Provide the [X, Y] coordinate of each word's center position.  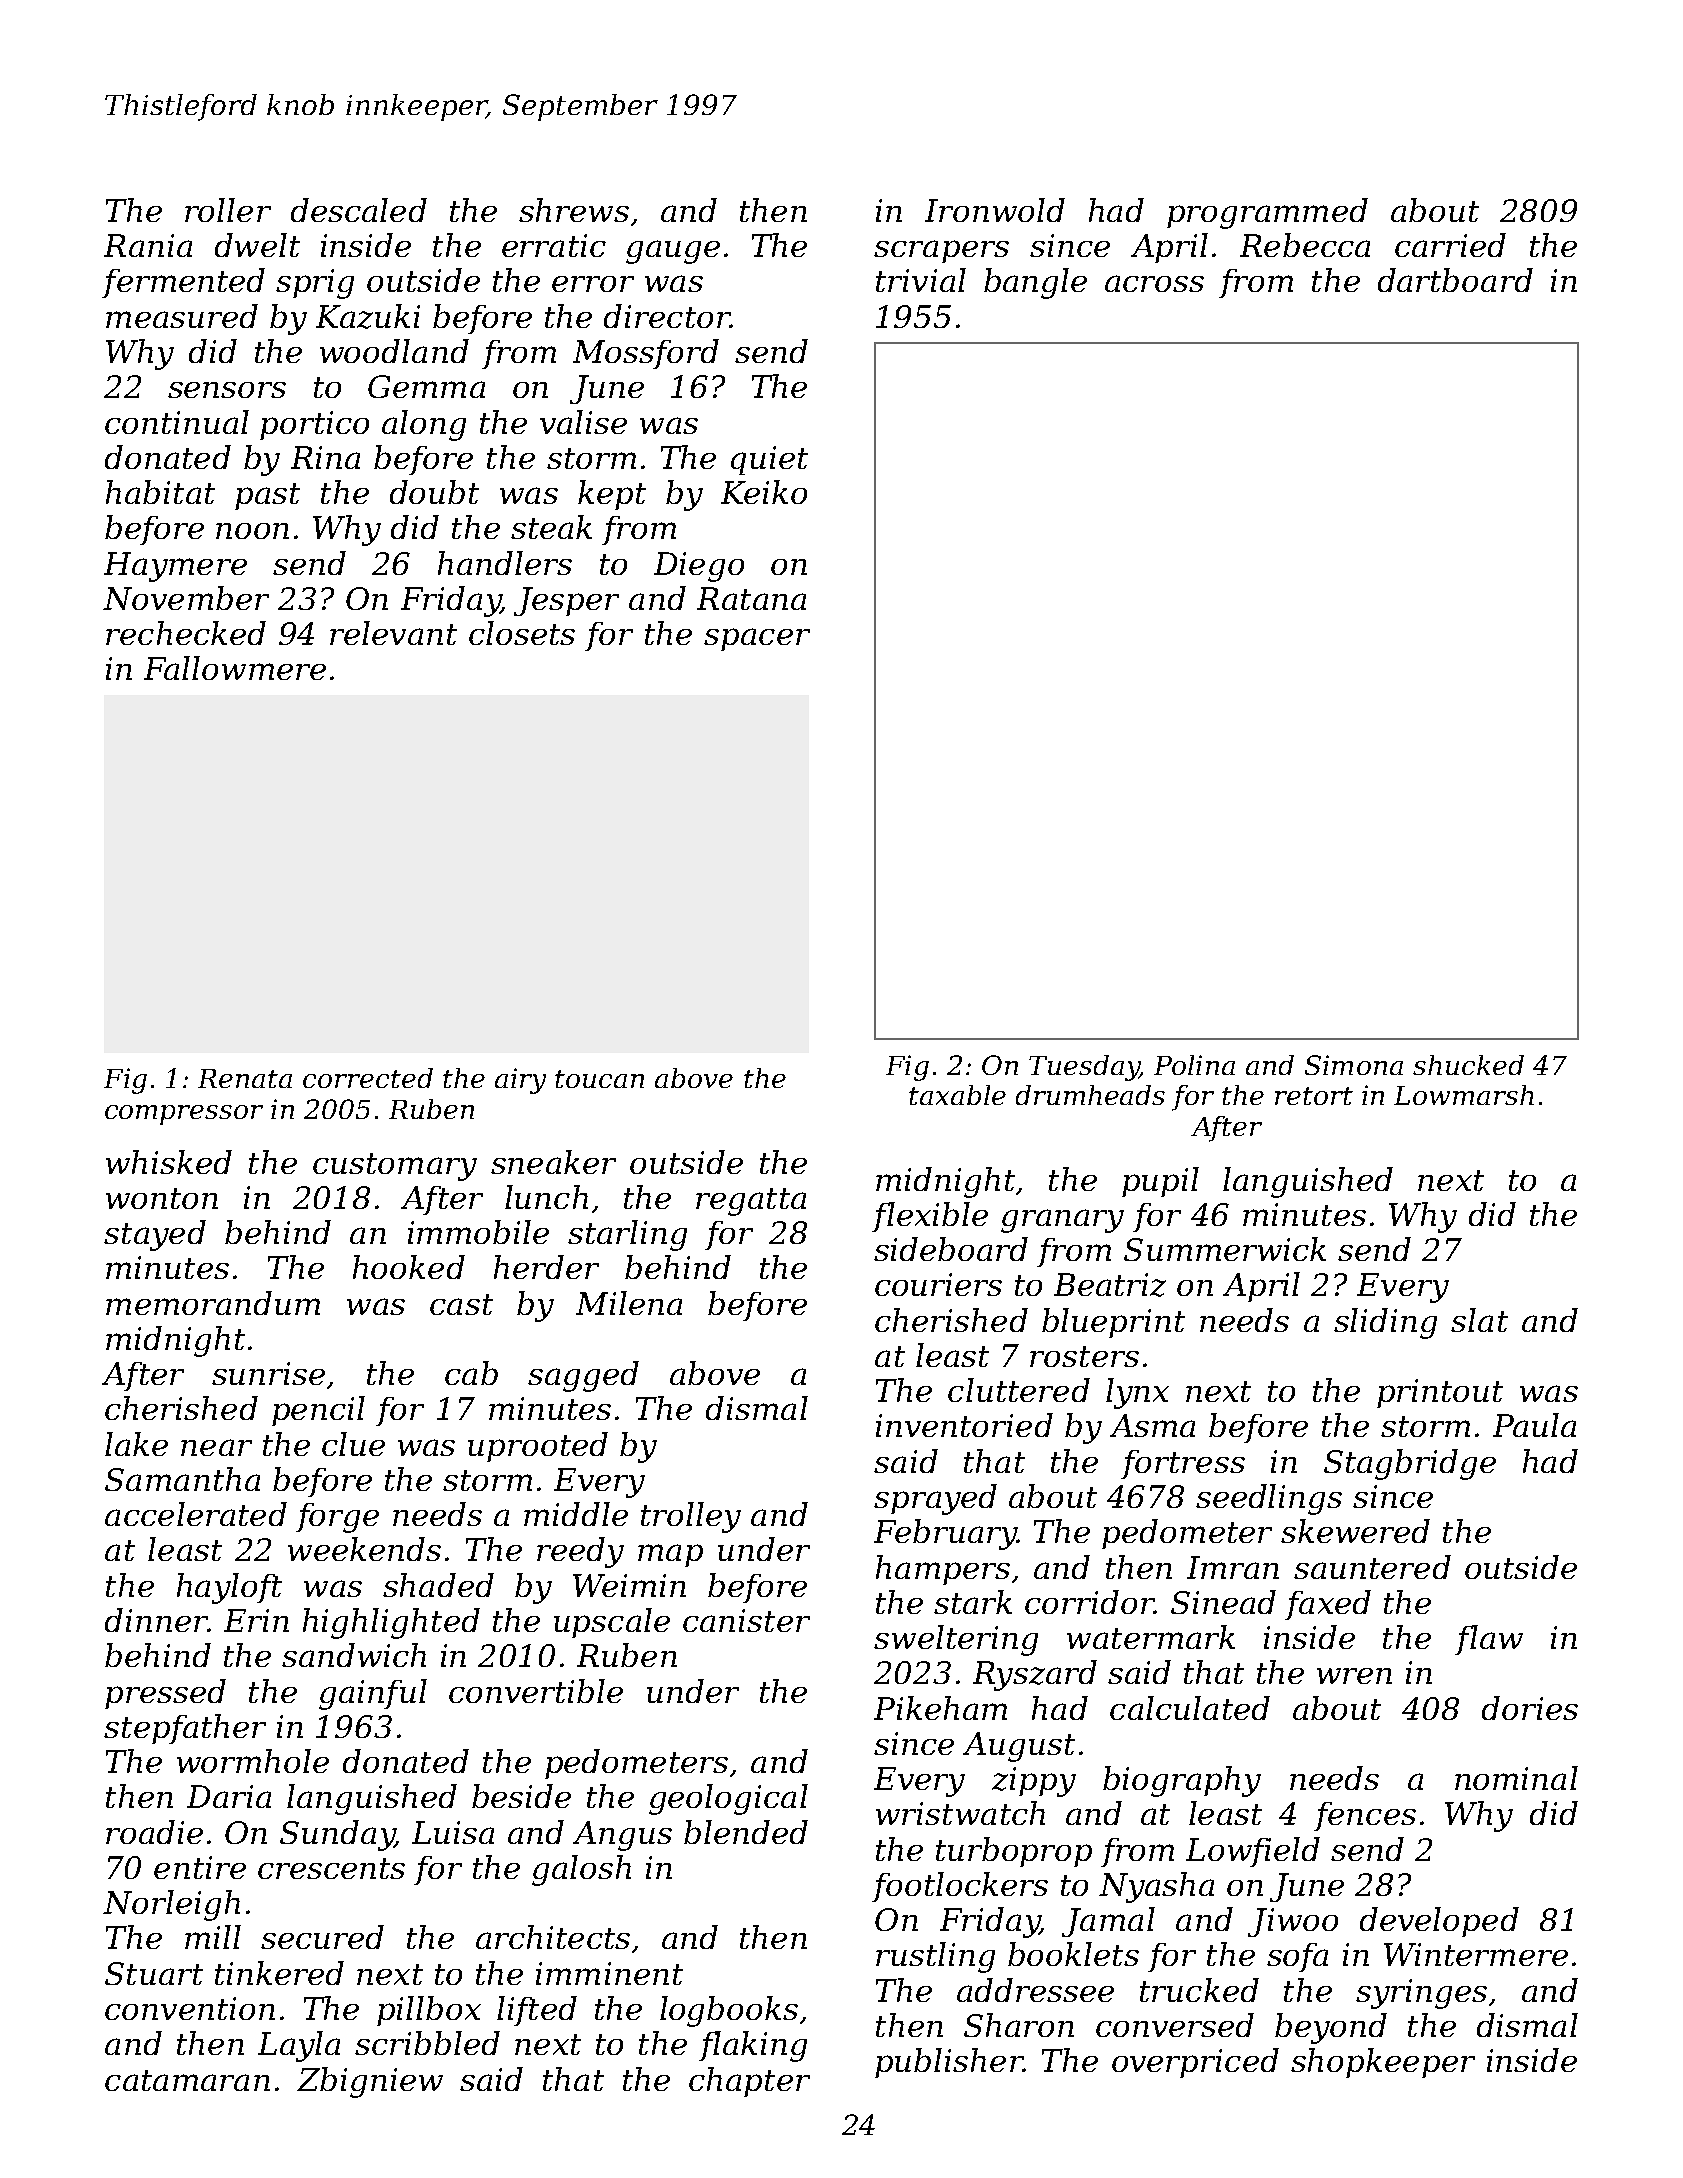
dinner [156, 1620]
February [945, 1534]
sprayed [935, 1499]
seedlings [1269, 1499]
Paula [1534, 1425]
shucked [1468, 1065]
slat [1479, 1320]
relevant [393, 633]
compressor [184, 1115]
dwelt [257, 245]
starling [627, 1235]
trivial [921, 280]
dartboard [1455, 280]
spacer [757, 639]
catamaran [187, 2080]
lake [136, 1444]
